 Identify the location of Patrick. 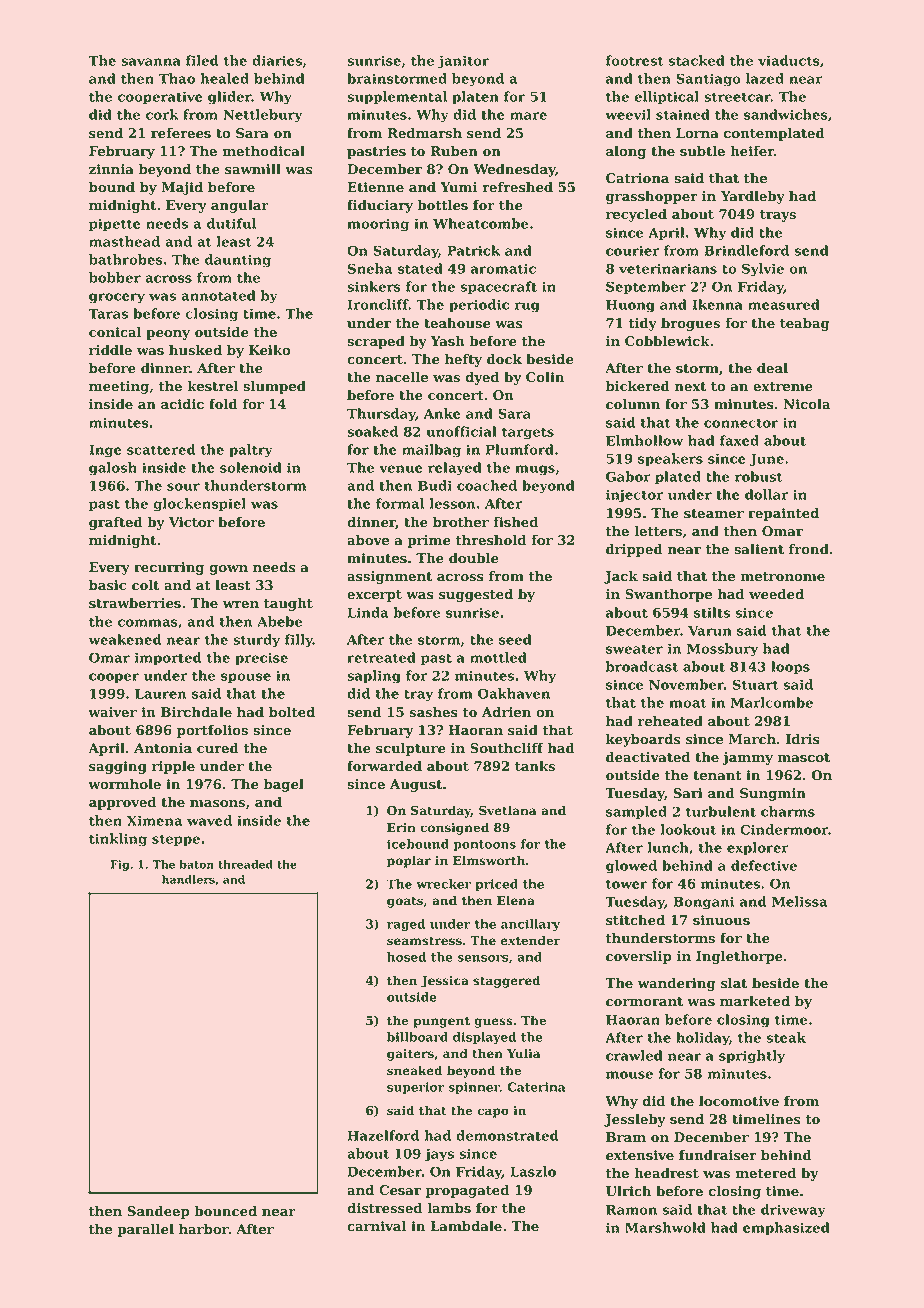
(473, 250).
